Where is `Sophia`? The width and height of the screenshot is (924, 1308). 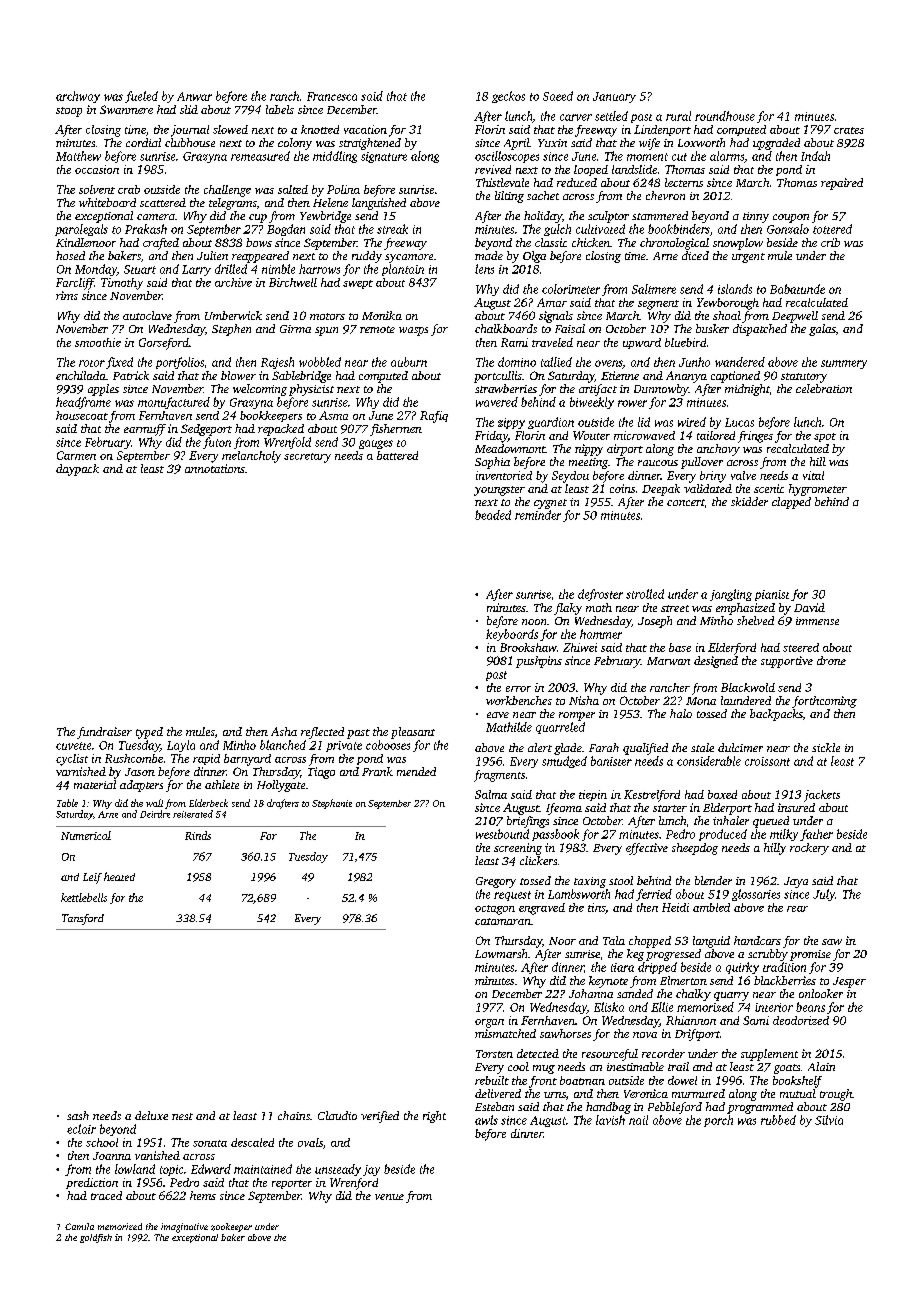
Sophia is located at coordinates (492, 463).
